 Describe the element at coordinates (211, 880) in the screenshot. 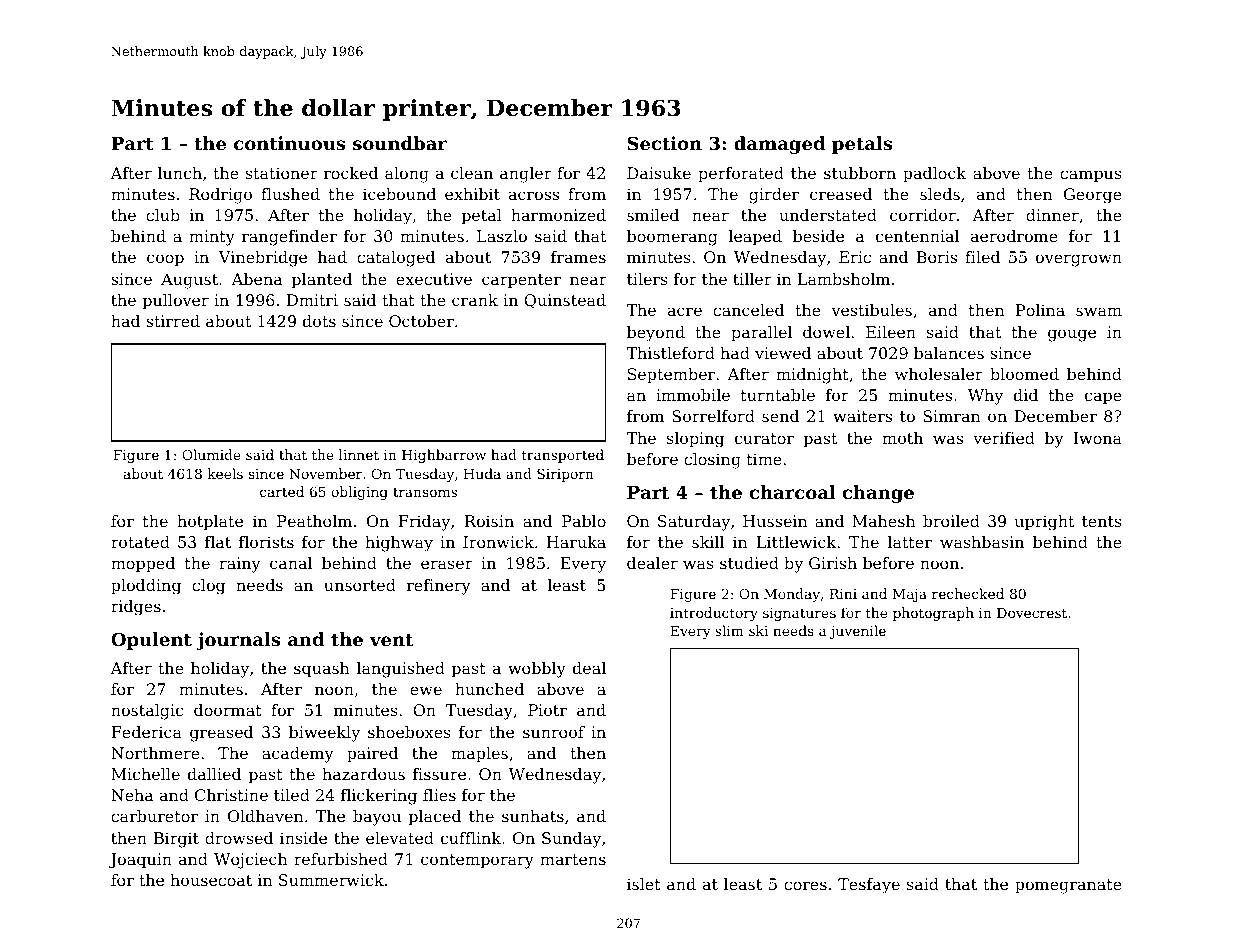

I see `housecoat` at that location.
